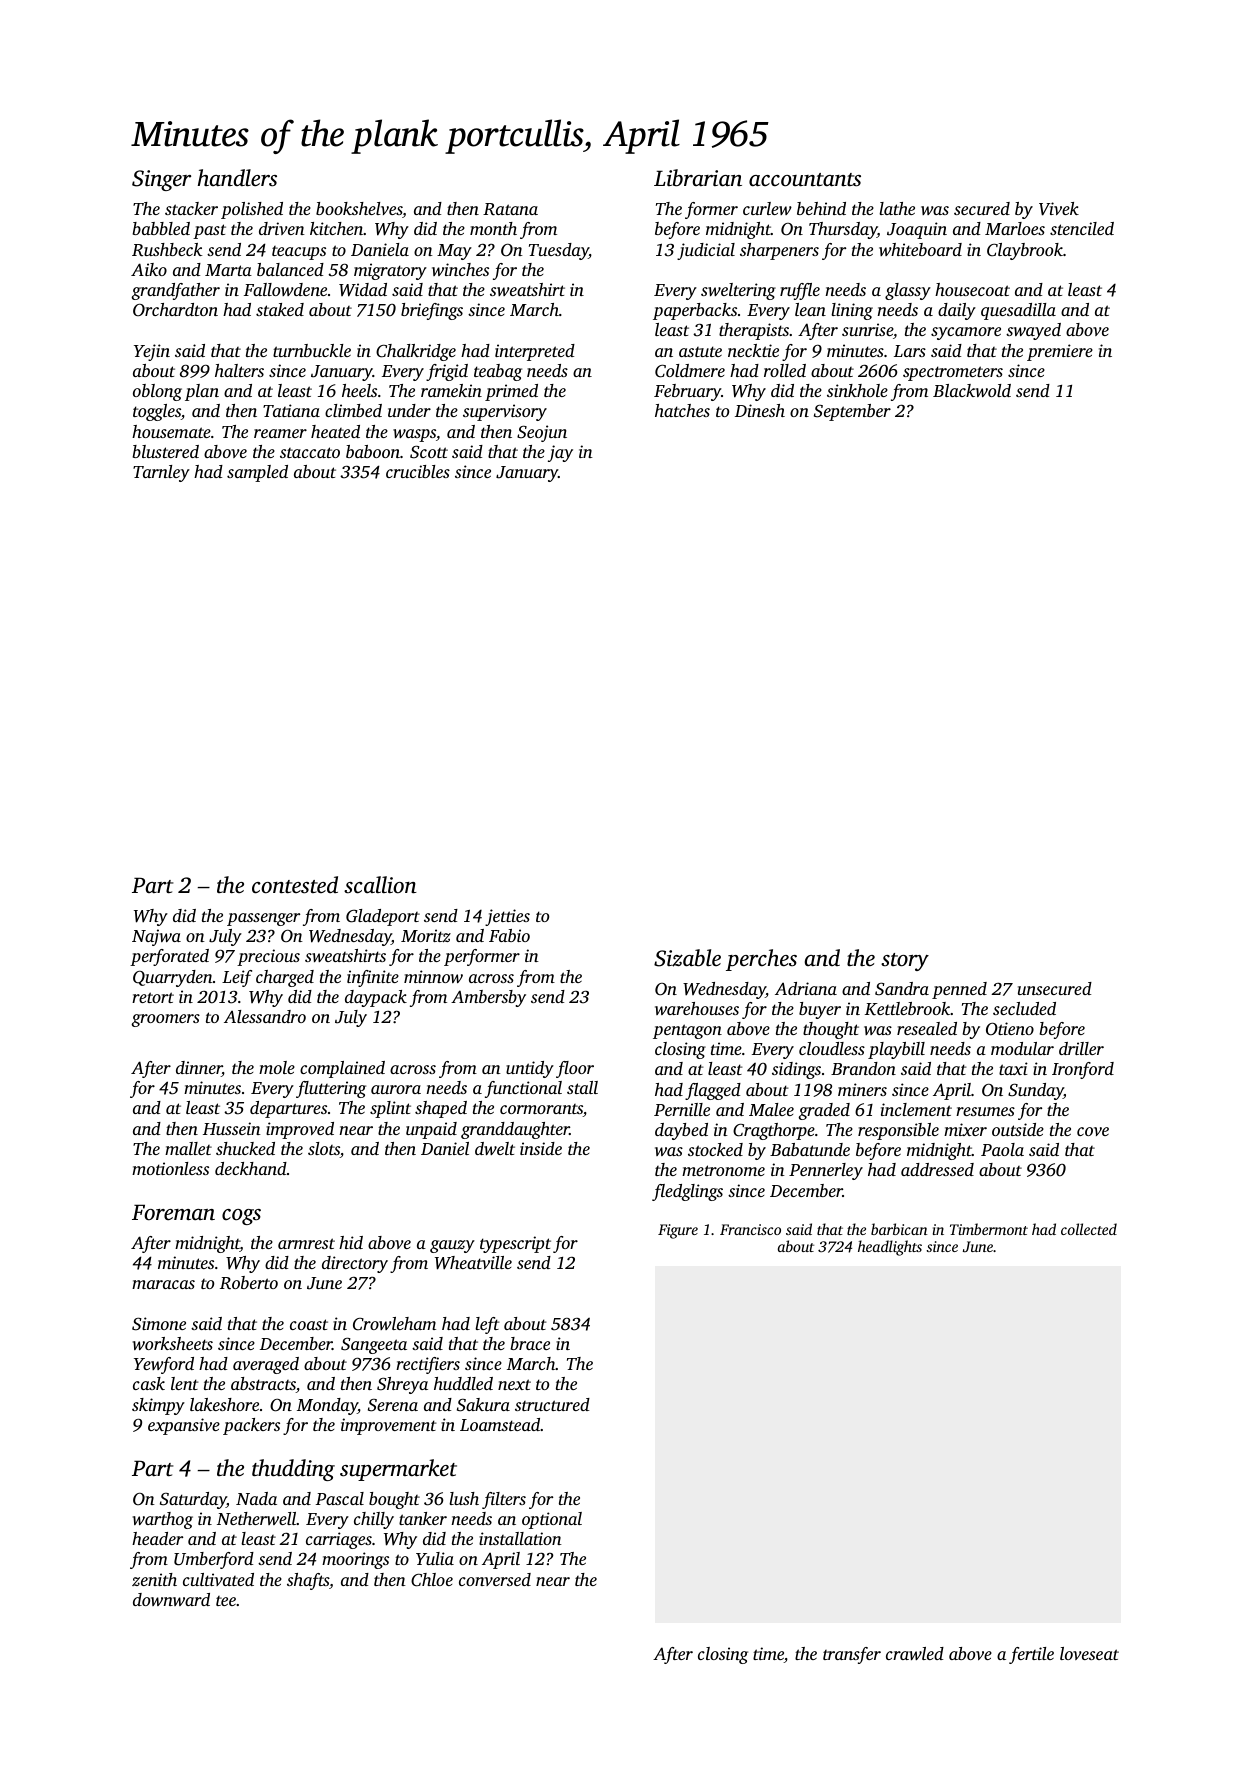 The image size is (1253, 1772). Describe the element at coordinates (972, 390) in the screenshot. I see `Blackwold` at that location.
